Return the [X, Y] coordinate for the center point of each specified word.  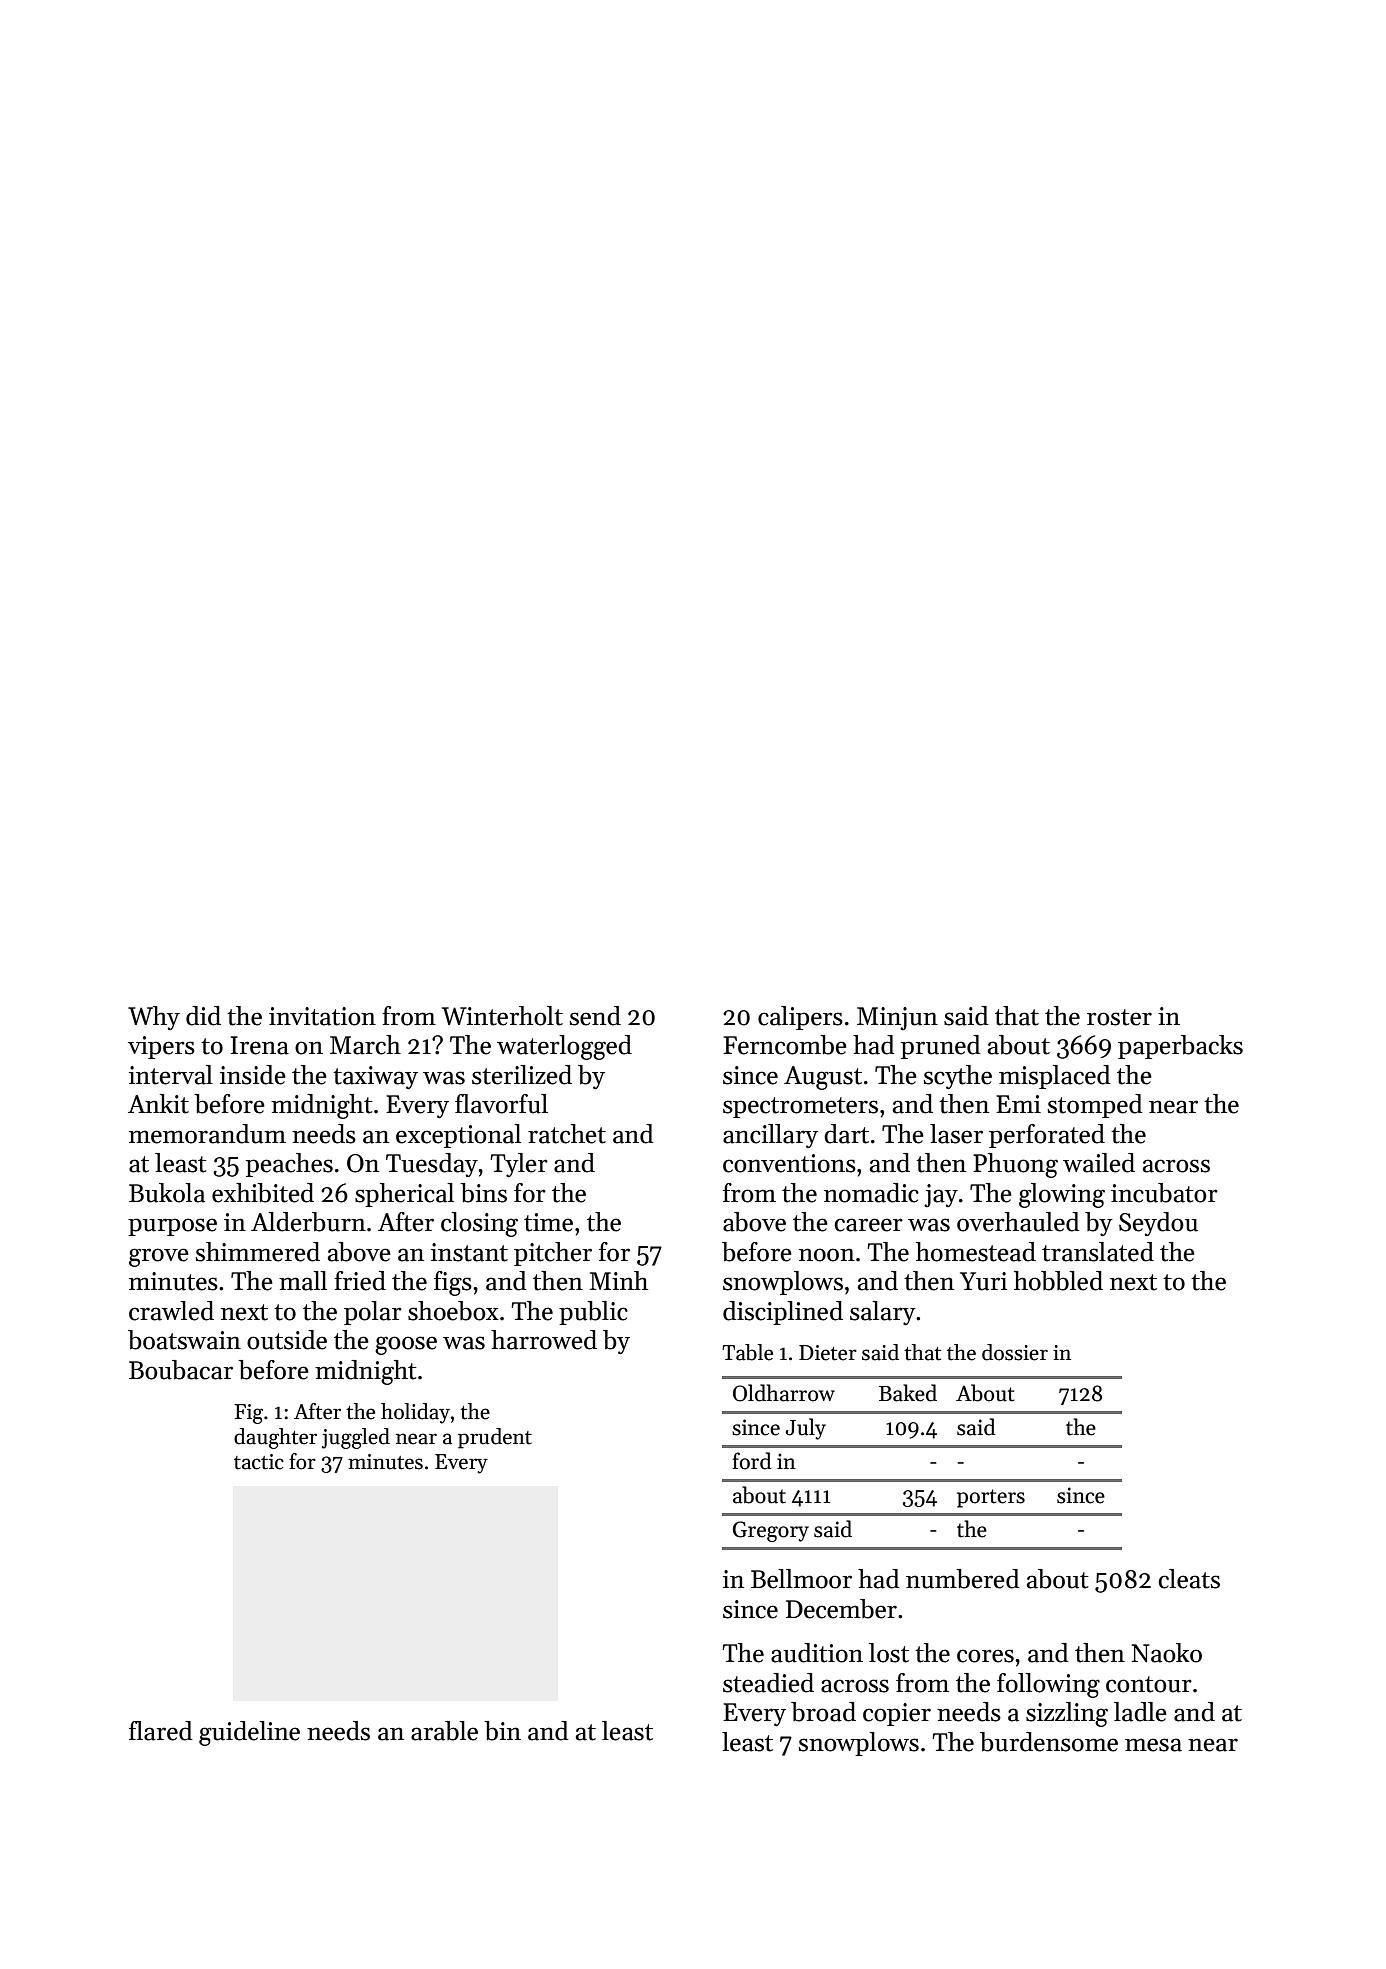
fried [360, 1281]
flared [161, 1731]
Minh [618, 1280]
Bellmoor [801, 1579]
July [806, 1429]
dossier [1015, 1352]
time [548, 1222]
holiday [415, 1413]
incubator [1164, 1193]
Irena [259, 1045]
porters [991, 1498]
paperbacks [1180, 1047]
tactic [259, 1462]
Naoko [1166, 1653]
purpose [172, 1227]
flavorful [501, 1104]
